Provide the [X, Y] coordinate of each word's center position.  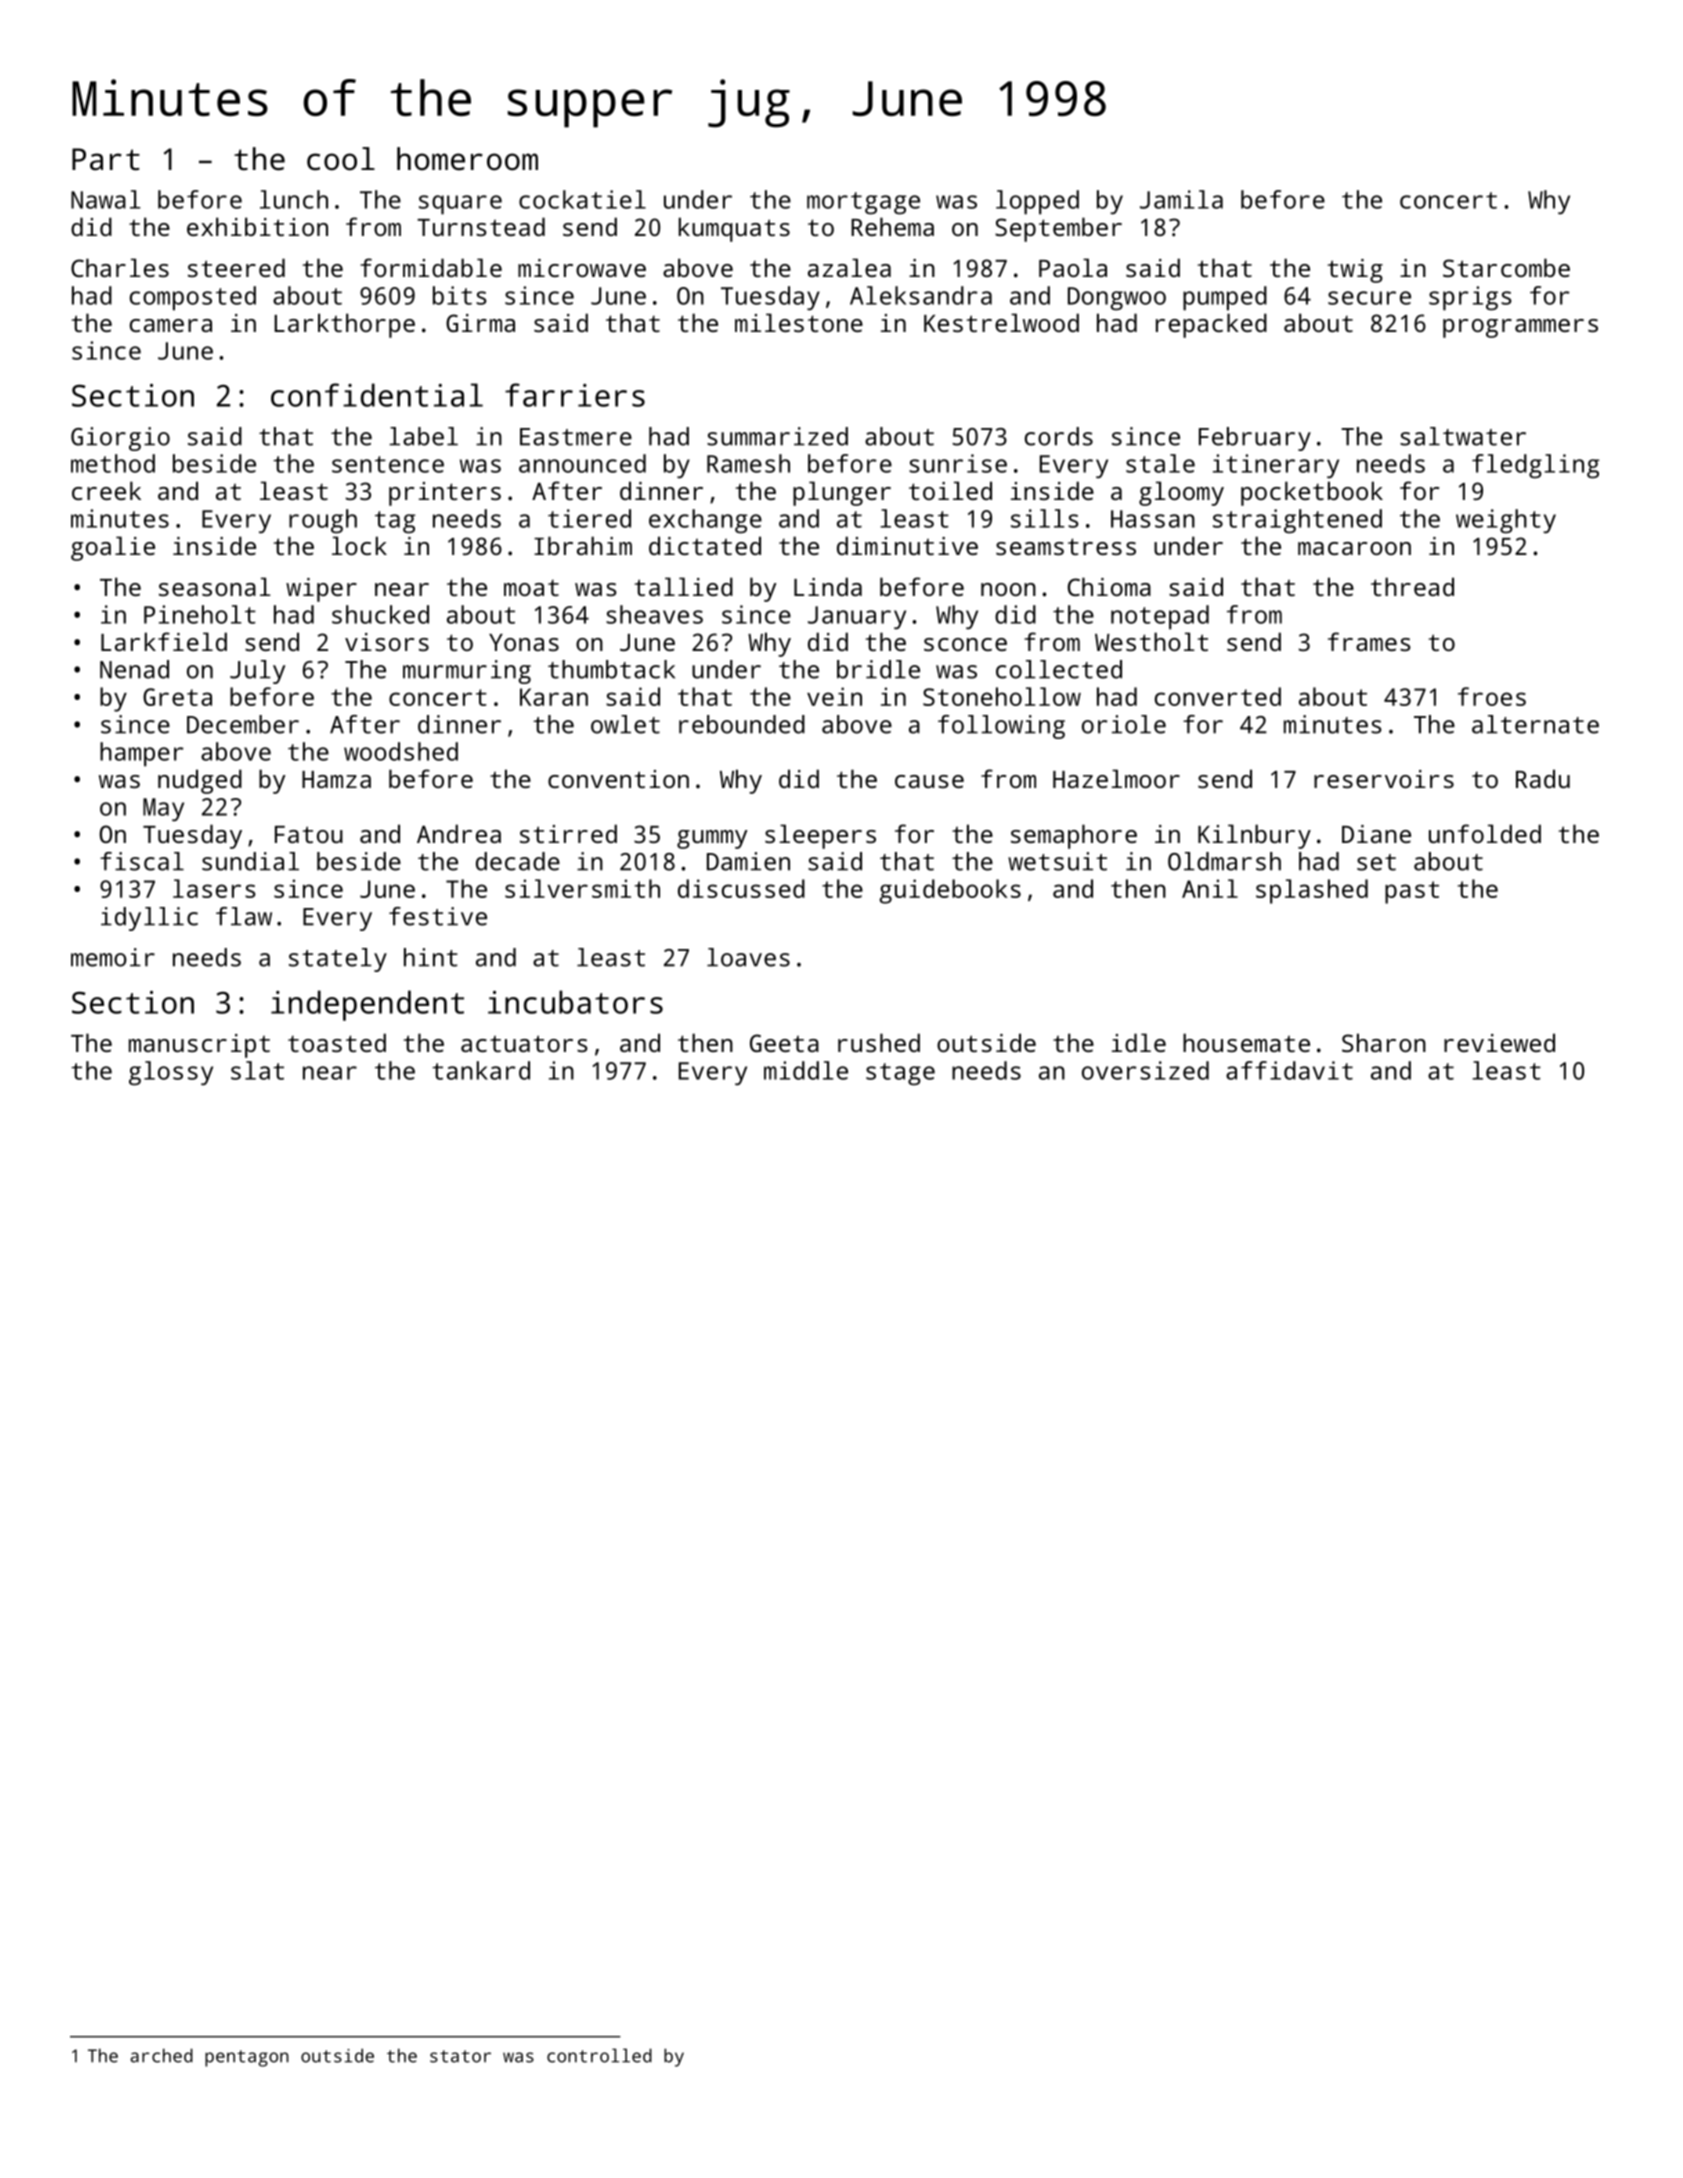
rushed [879, 1042]
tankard [481, 1070]
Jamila [1181, 199]
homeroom [467, 159]
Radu [1543, 778]
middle [806, 1070]
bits [460, 295]
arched [161, 2055]
